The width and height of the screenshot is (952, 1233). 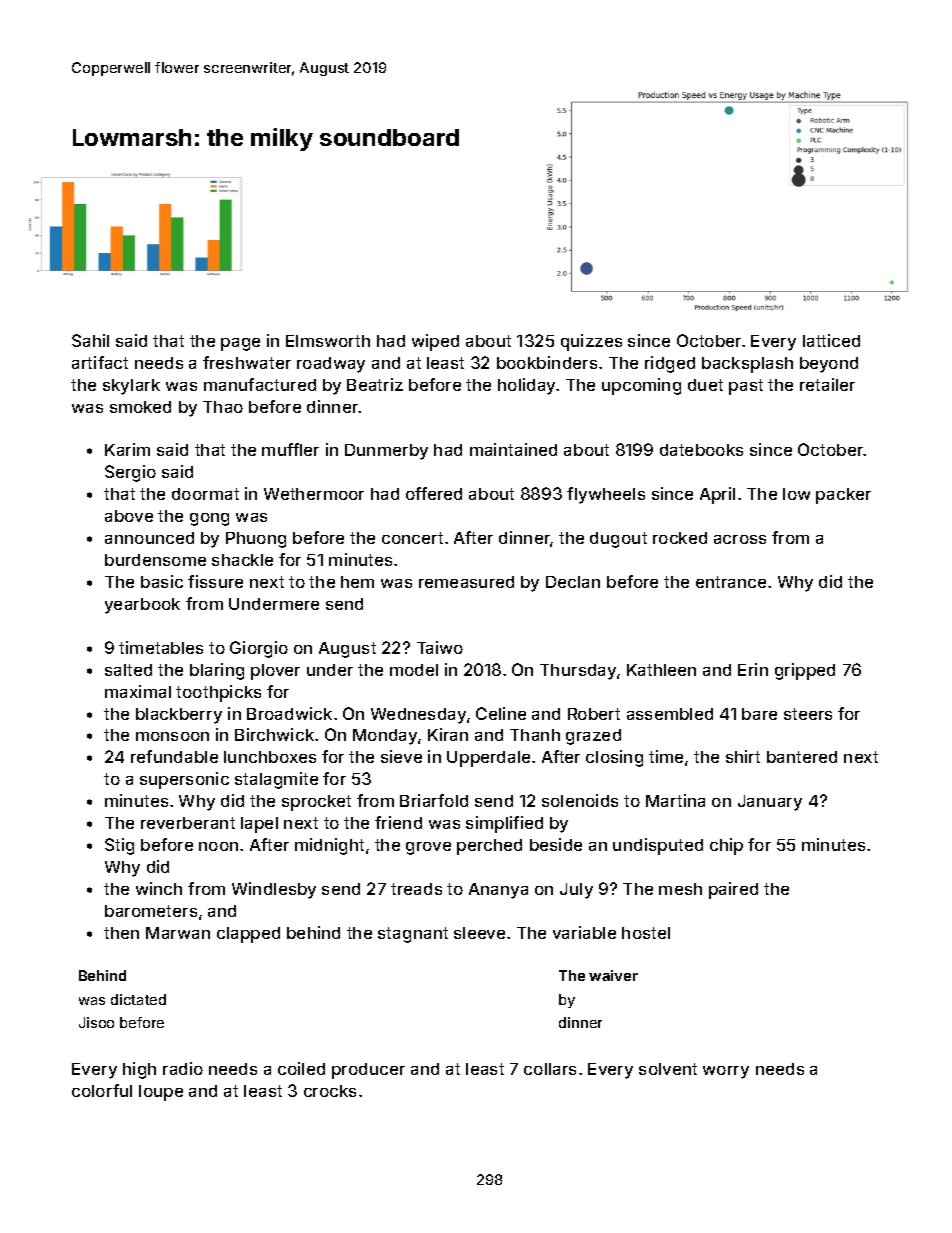 What do you see at coordinates (368, 1071) in the screenshot?
I see `producer` at bounding box center [368, 1071].
